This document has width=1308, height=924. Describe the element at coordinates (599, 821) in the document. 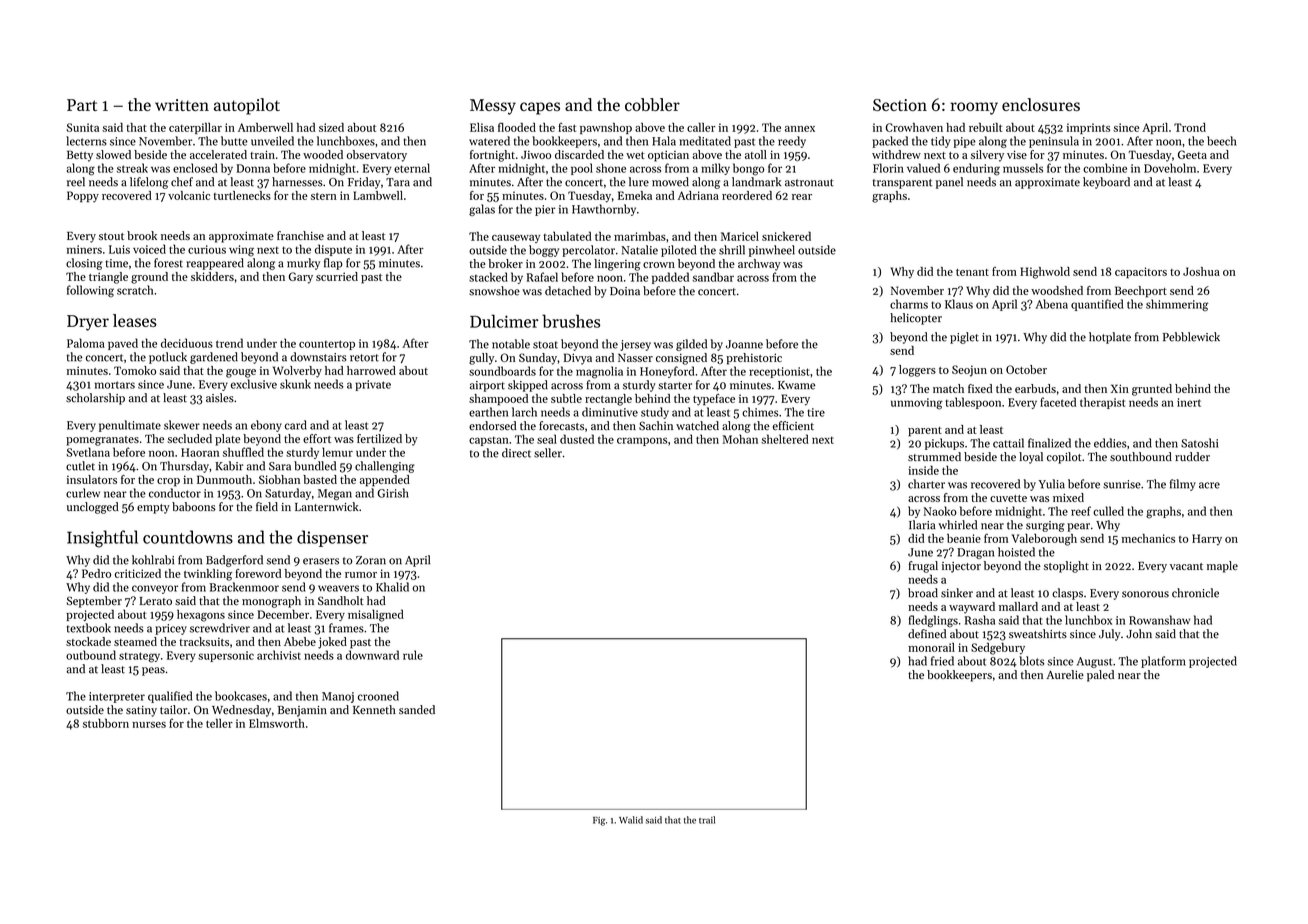

I see `Fig` at that location.
